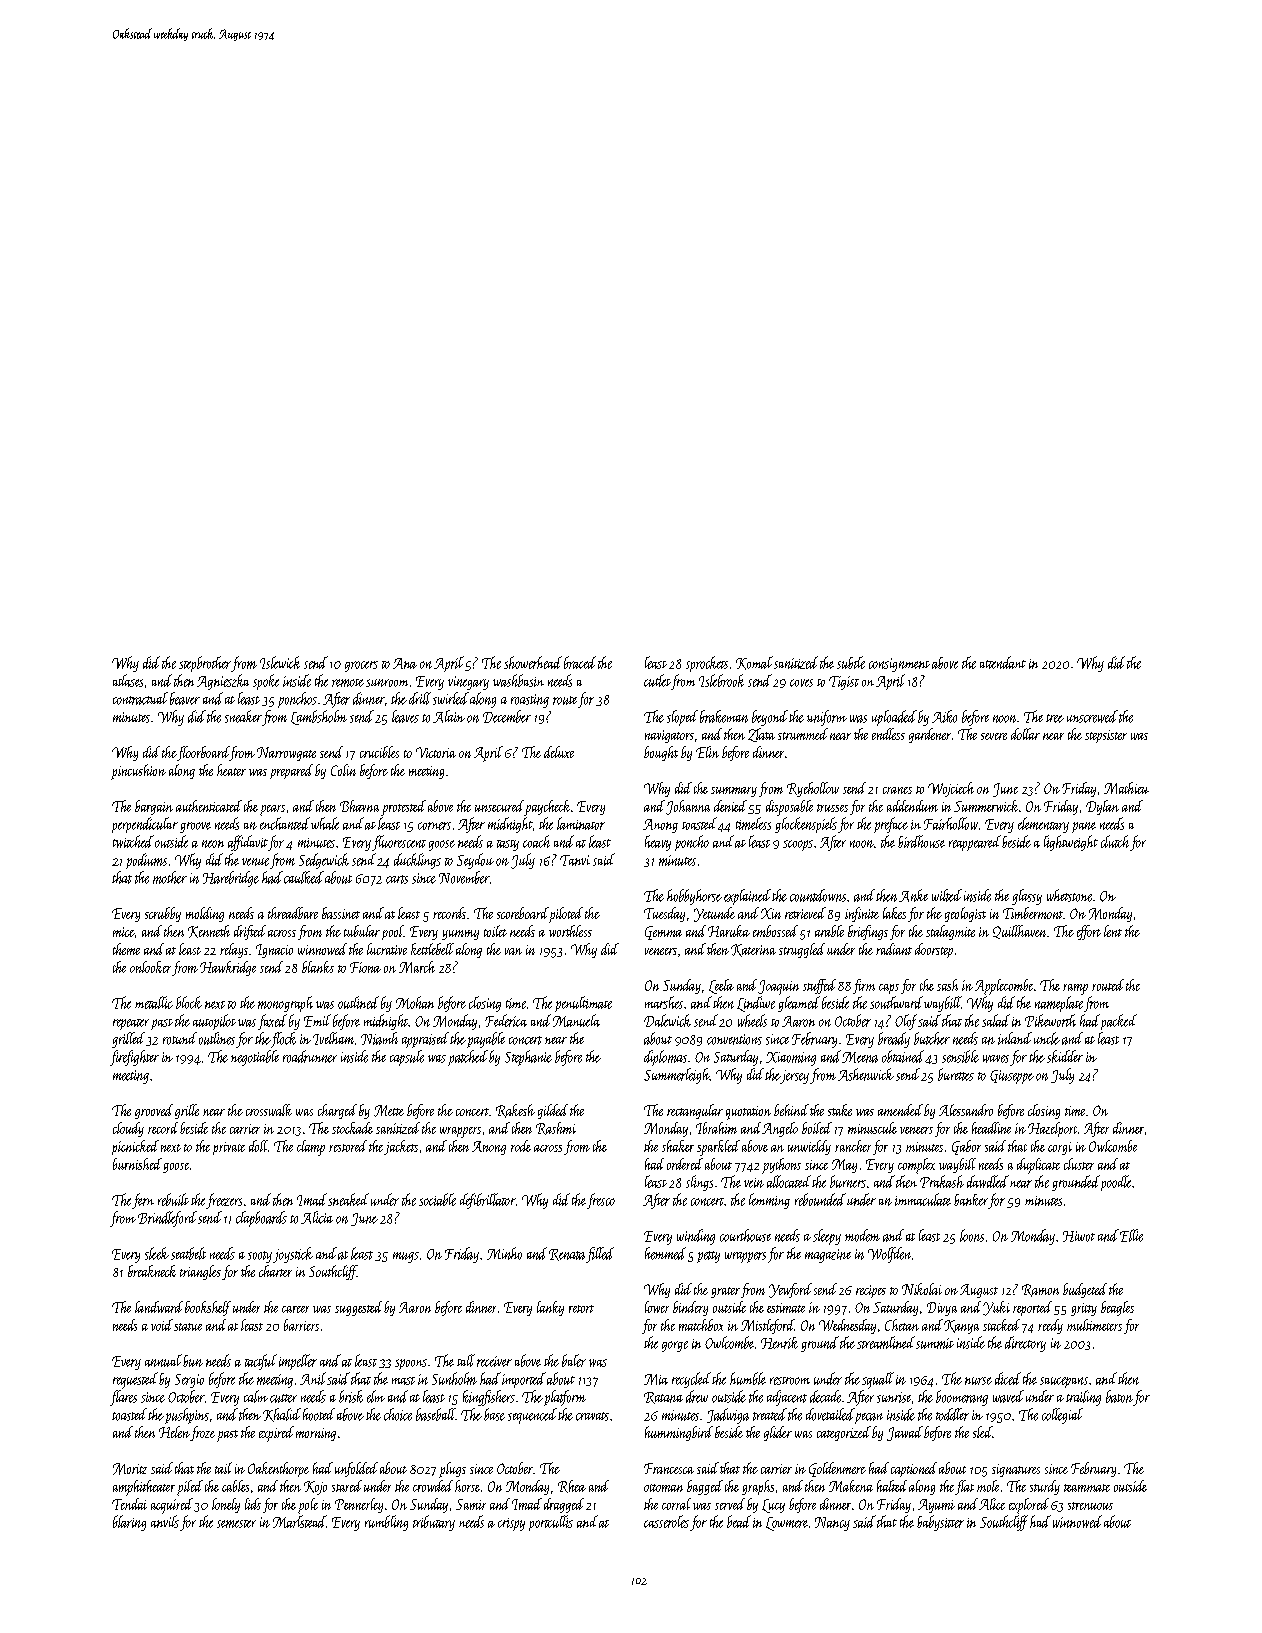 The width and height of the document is (1262, 1633). Describe the element at coordinates (203, 753) in the document. I see `floorboard` at that location.
